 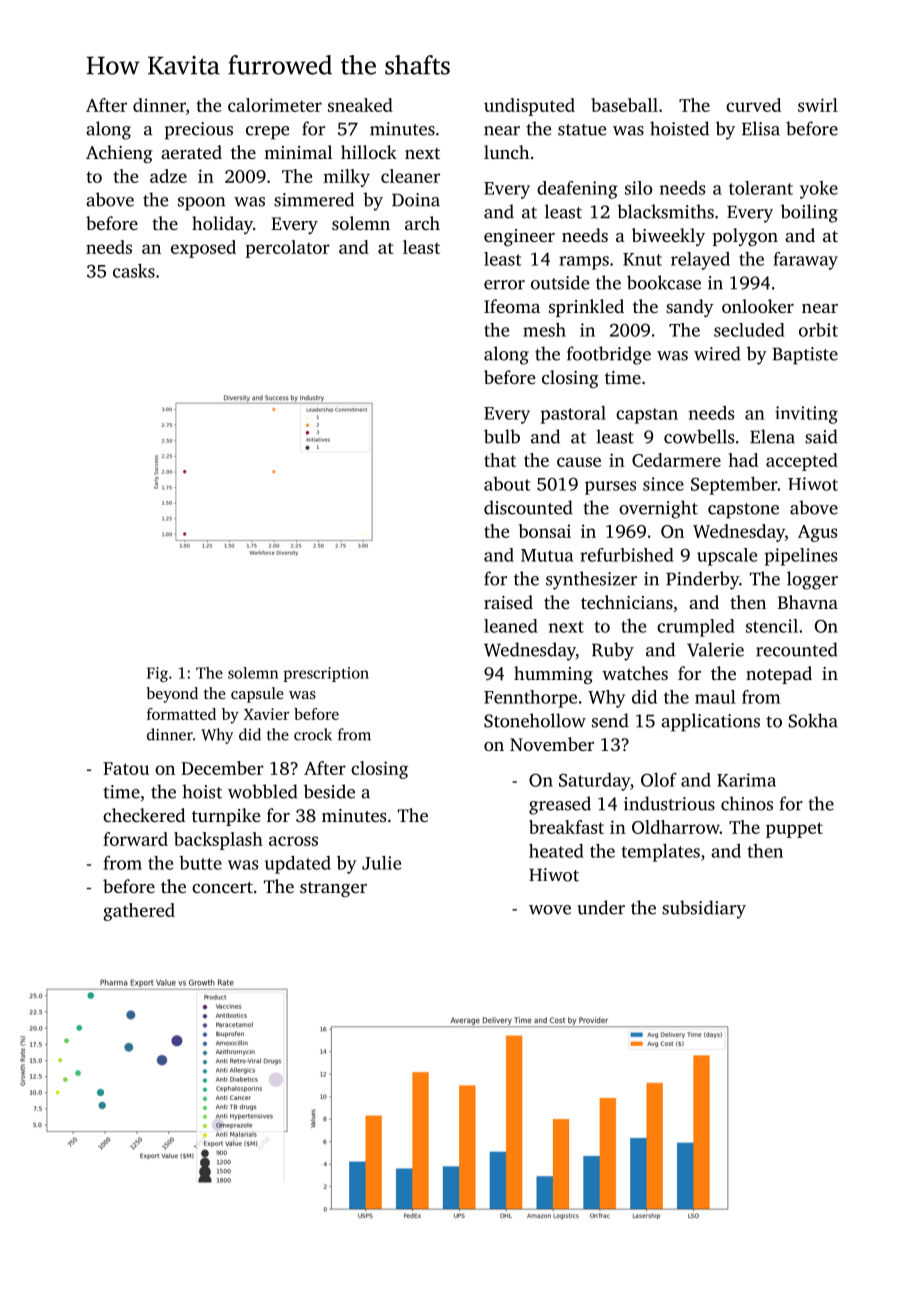 What do you see at coordinates (550, 910) in the page?
I see `wove` at bounding box center [550, 910].
